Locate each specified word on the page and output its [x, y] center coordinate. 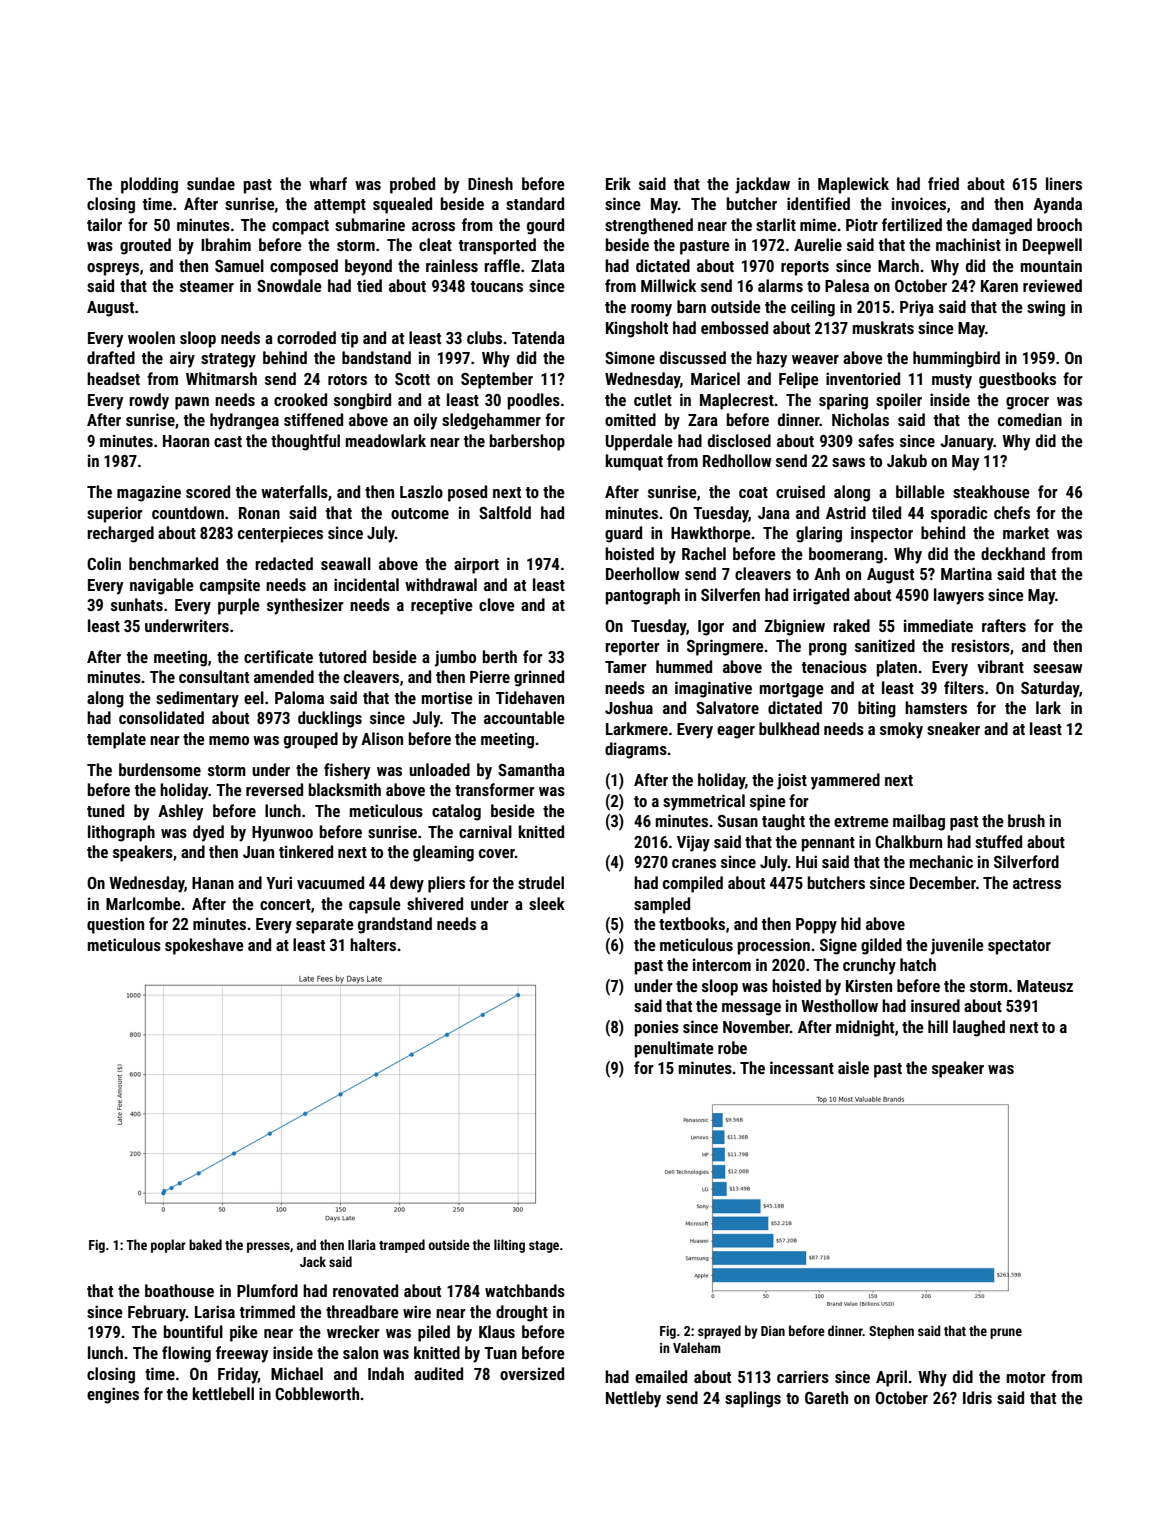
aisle [853, 1067]
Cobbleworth [317, 1393]
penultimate [674, 1049]
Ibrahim [226, 244]
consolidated [161, 717]
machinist [968, 244]
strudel [541, 882]
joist [792, 781]
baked [205, 1244]
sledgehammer [491, 421]
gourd [545, 226]
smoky [901, 730]
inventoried [863, 378]
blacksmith [345, 789]
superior [115, 514]
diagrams [636, 750]
